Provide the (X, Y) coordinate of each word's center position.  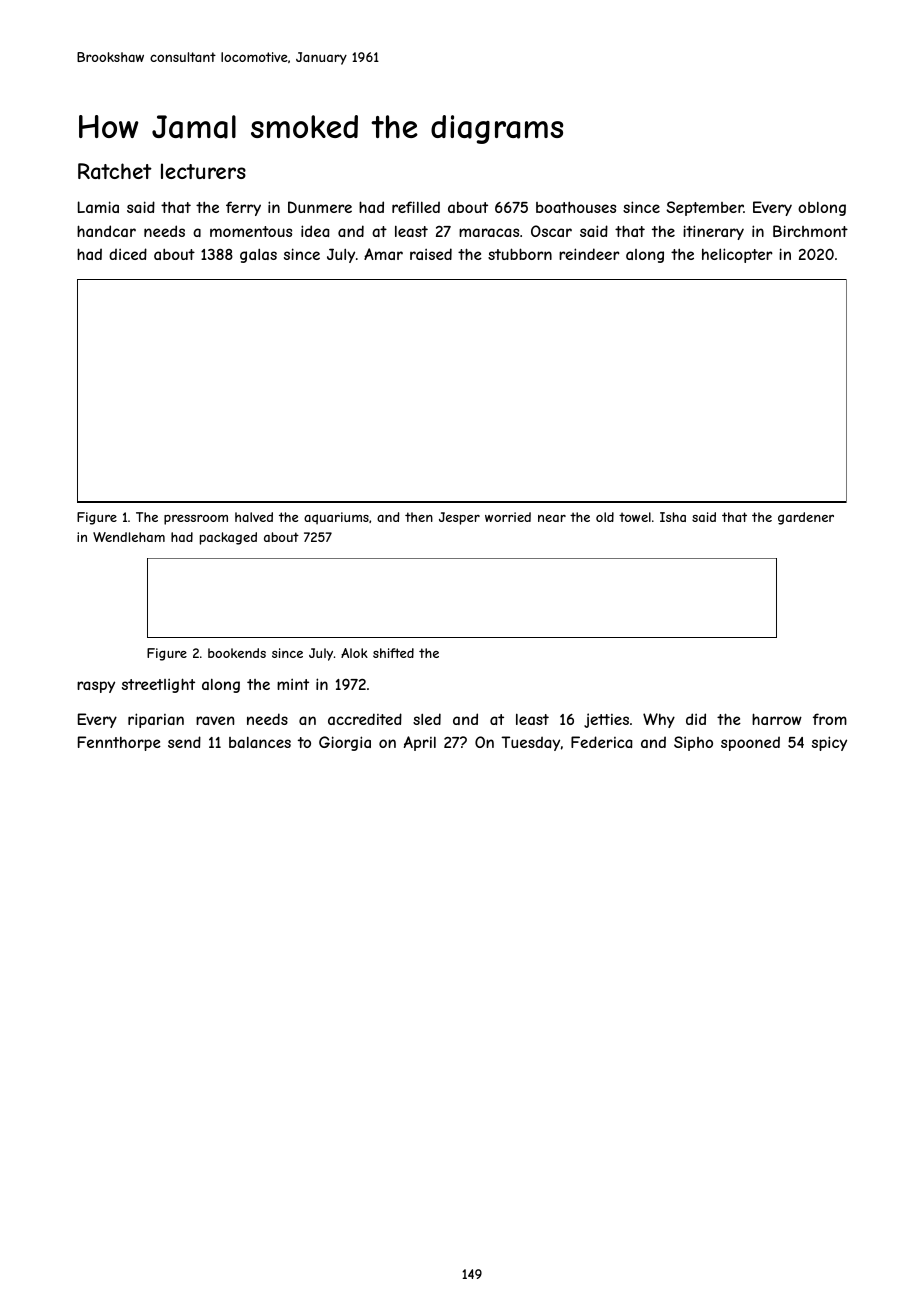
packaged (228, 538)
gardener (806, 518)
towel (635, 517)
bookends (237, 653)
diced (128, 254)
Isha (673, 517)
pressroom (196, 520)
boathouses (576, 207)
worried (508, 517)
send (184, 742)
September (705, 208)
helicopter (737, 255)
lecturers (203, 171)
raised (431, 254)
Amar (383, 254)
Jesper (459, 518)
